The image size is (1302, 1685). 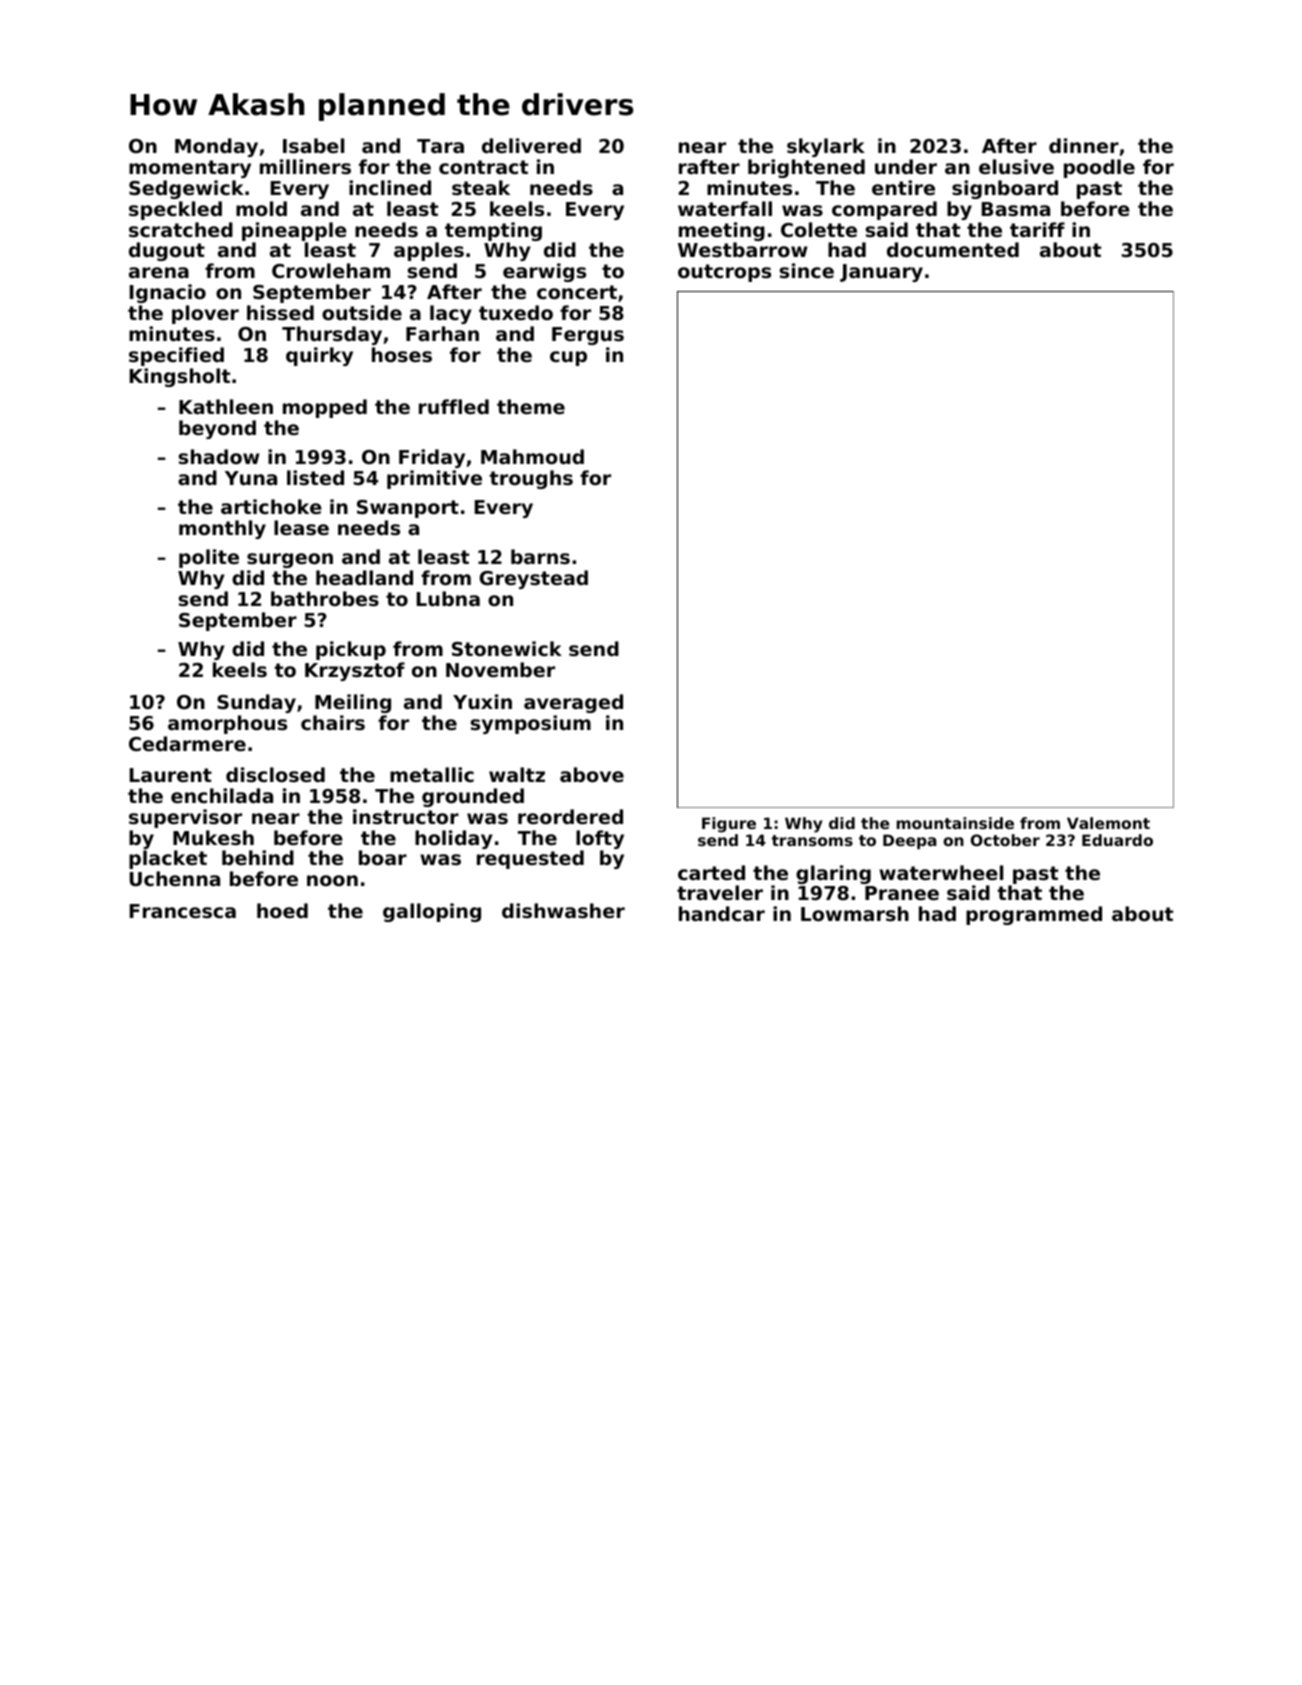 I want to click on averaged, so click(x=573, y=703).
